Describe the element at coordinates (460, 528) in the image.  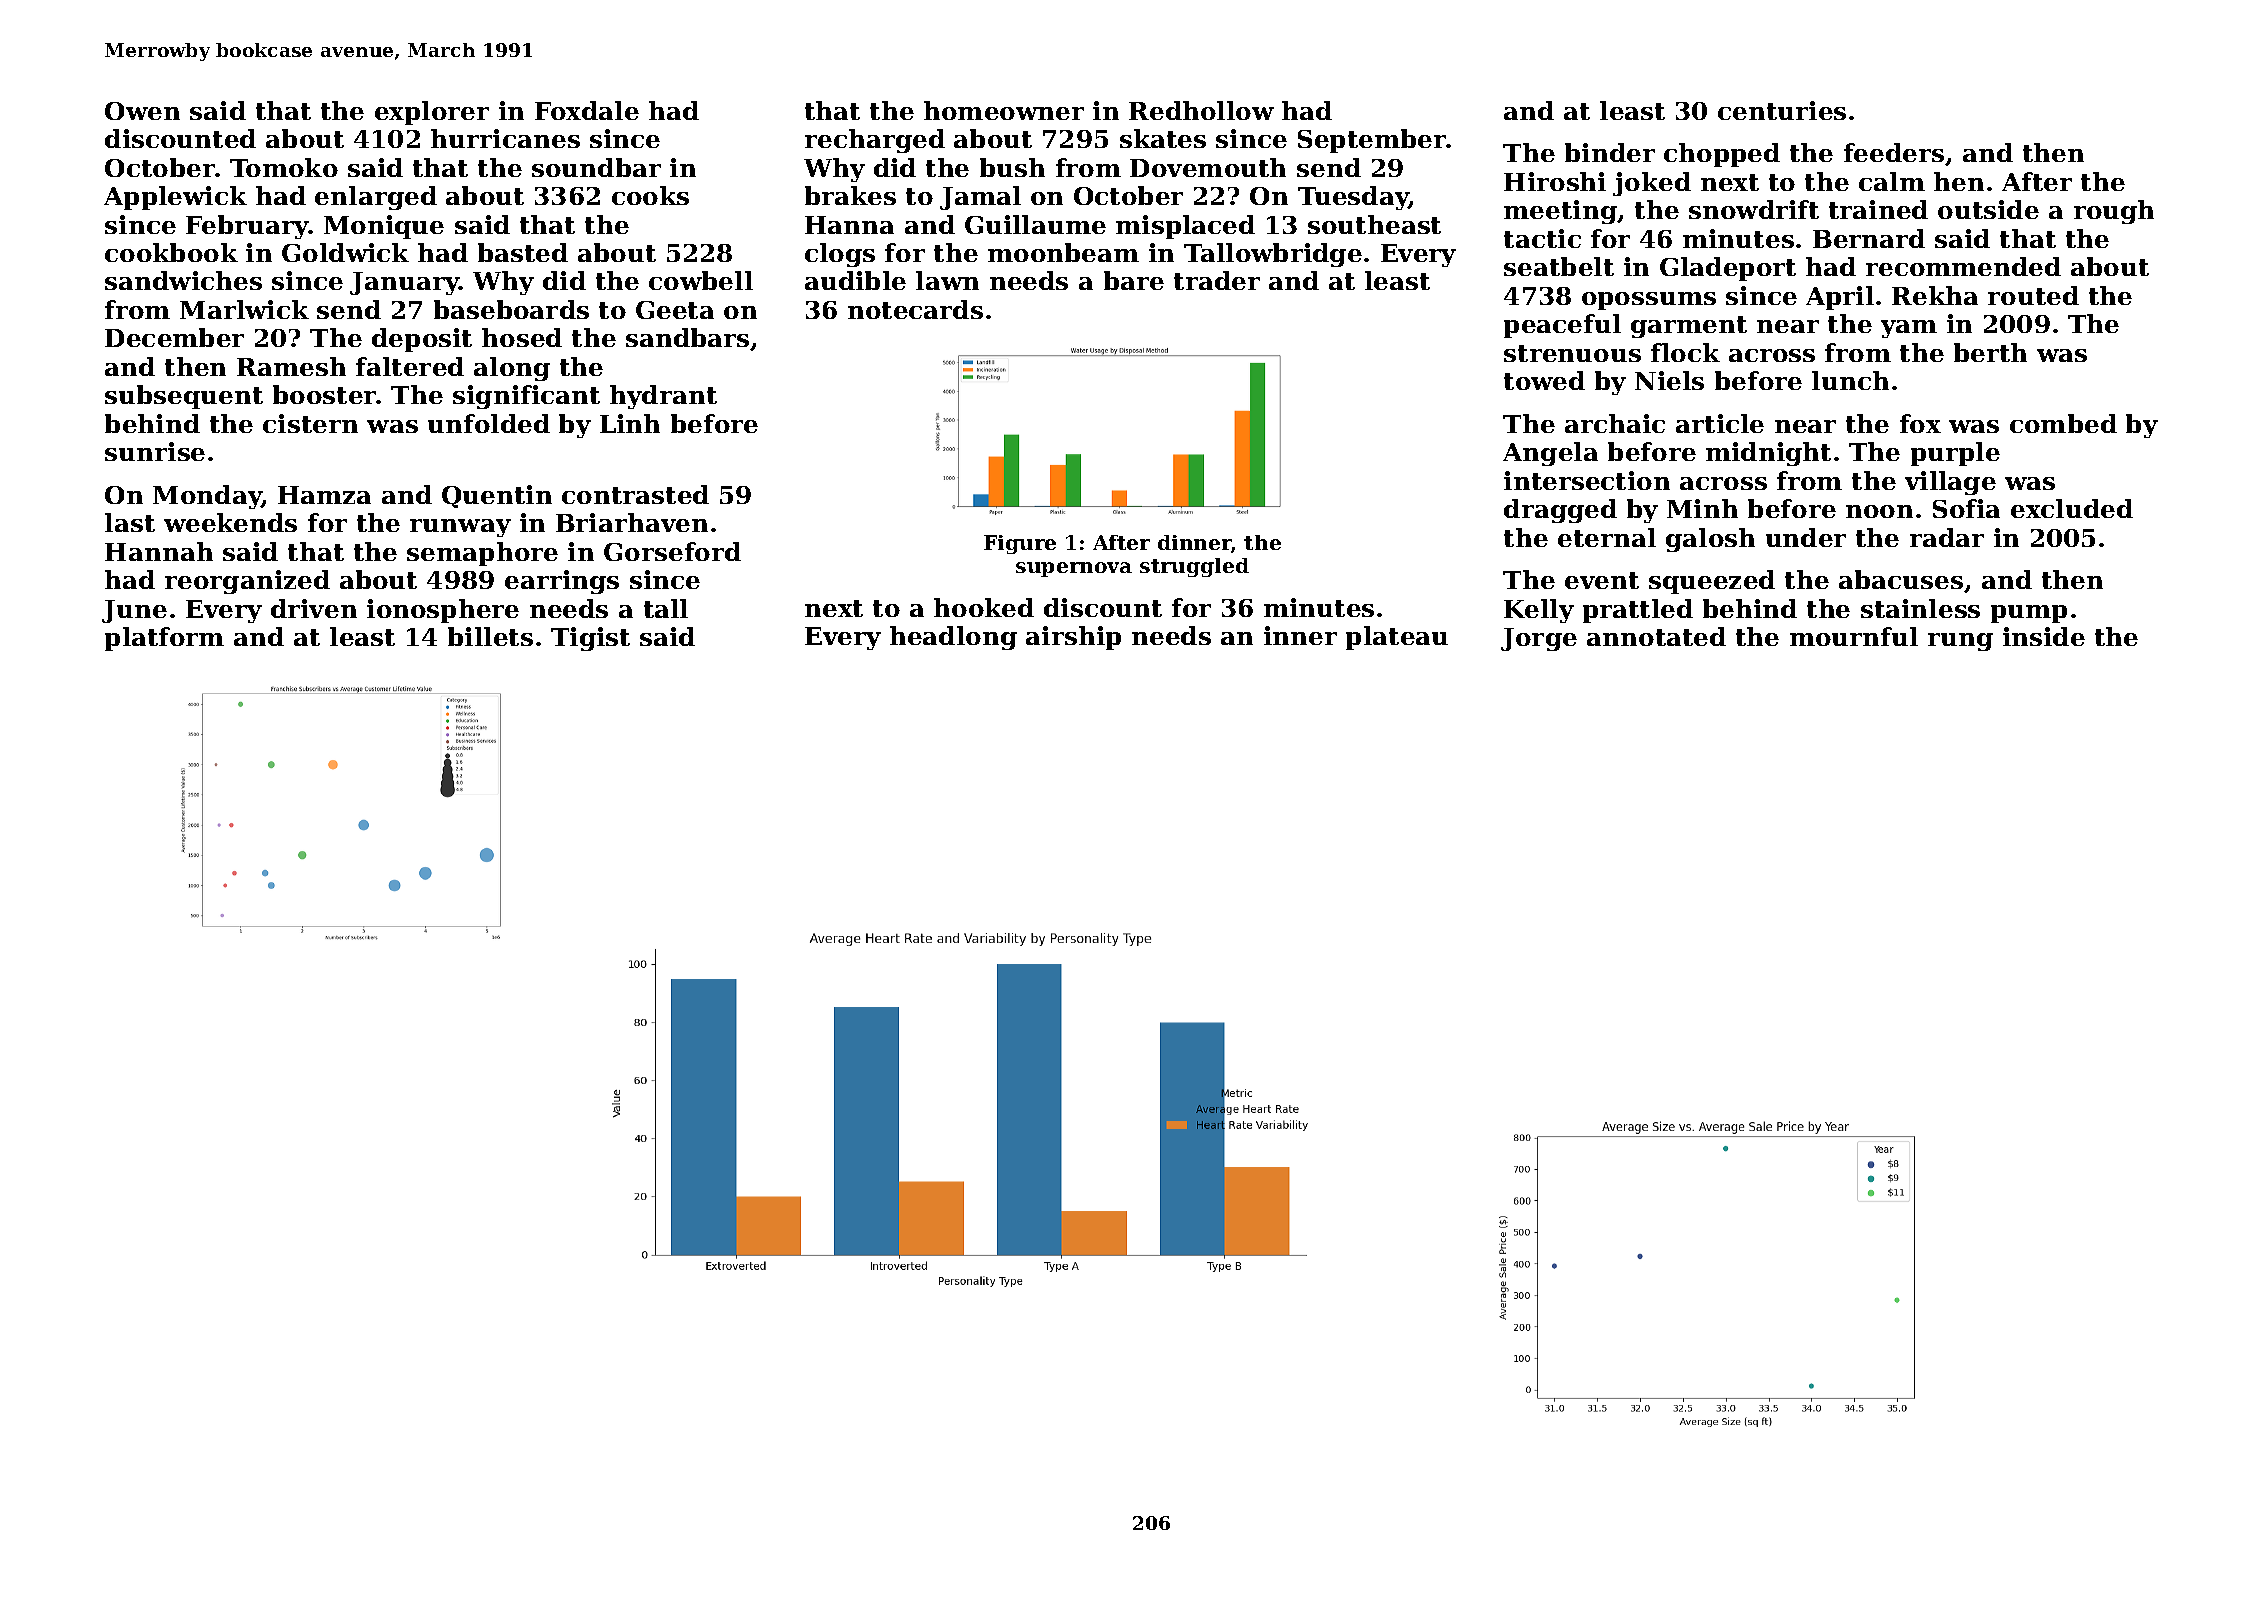
I see `runway` at that location.
